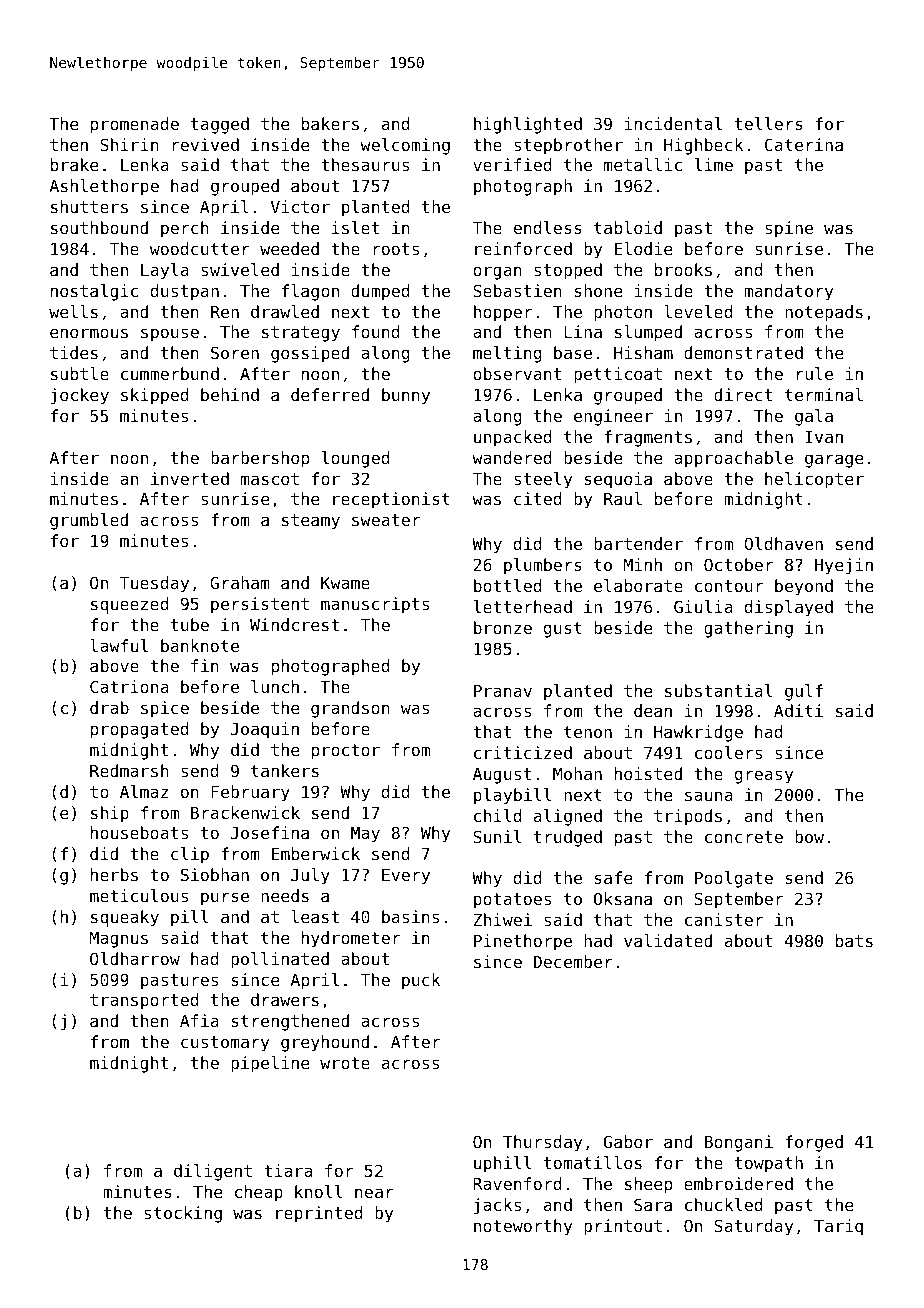 The width and height of the document is (924, 1308). Describe the element at coordinates (577, 773) in the document. I see `Mohan` at that location.
